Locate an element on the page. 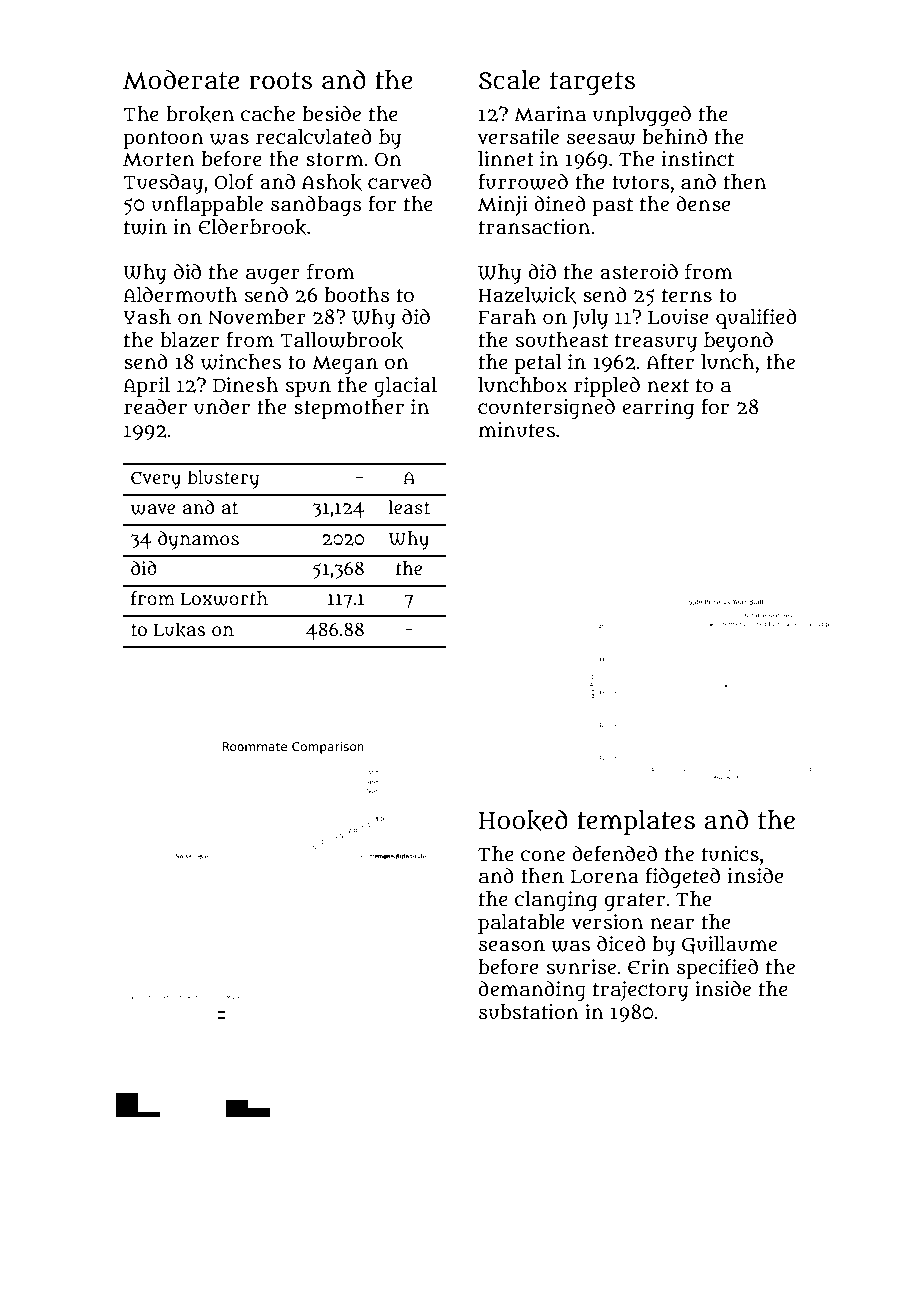 The width and height of the page is (924, 1311). glacial is located at coordinates (405, 387).
